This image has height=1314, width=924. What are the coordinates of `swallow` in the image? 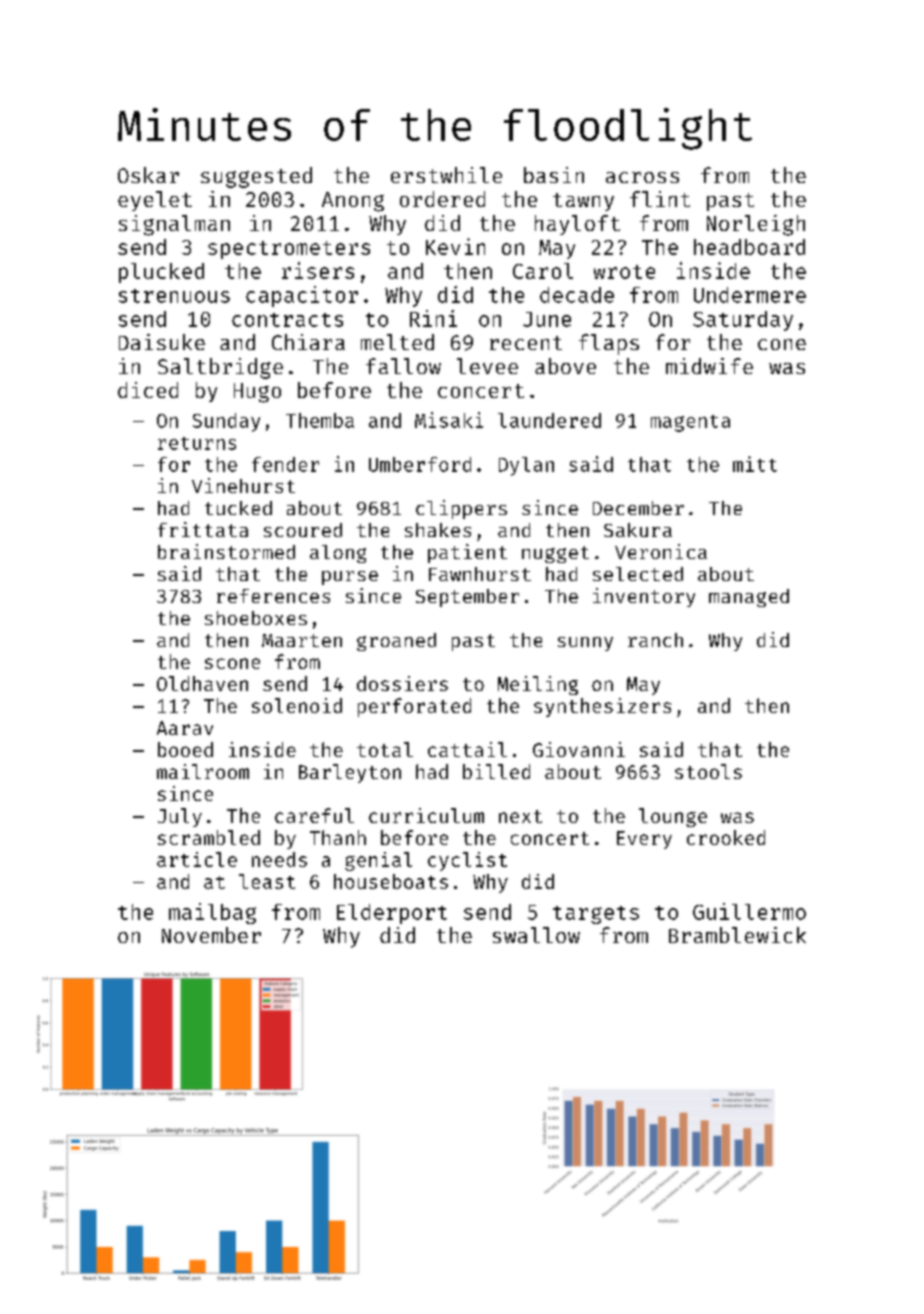 It's located at (536, 935).
